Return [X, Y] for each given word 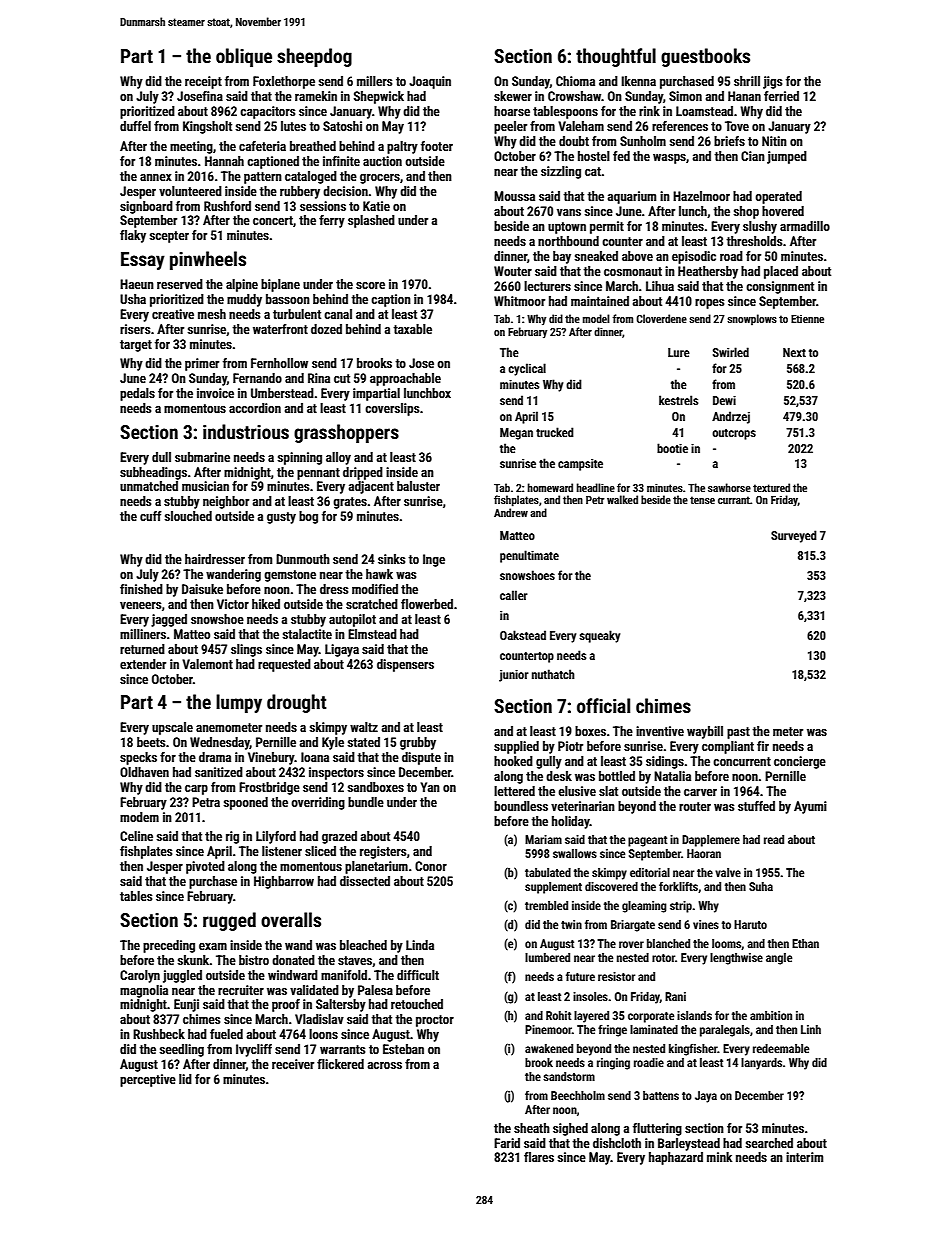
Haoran [704, 853]
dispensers [405, 665]
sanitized [219, 772]
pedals [137, 394]
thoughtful [616, 57]
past [738, 733]
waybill [705, 732]
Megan [516, 434]
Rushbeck [159, 1034]
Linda [420, 945]
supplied [516, 747]
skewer [513, 96]
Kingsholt [207, 127]
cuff [151, 516]
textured [771, 487]
